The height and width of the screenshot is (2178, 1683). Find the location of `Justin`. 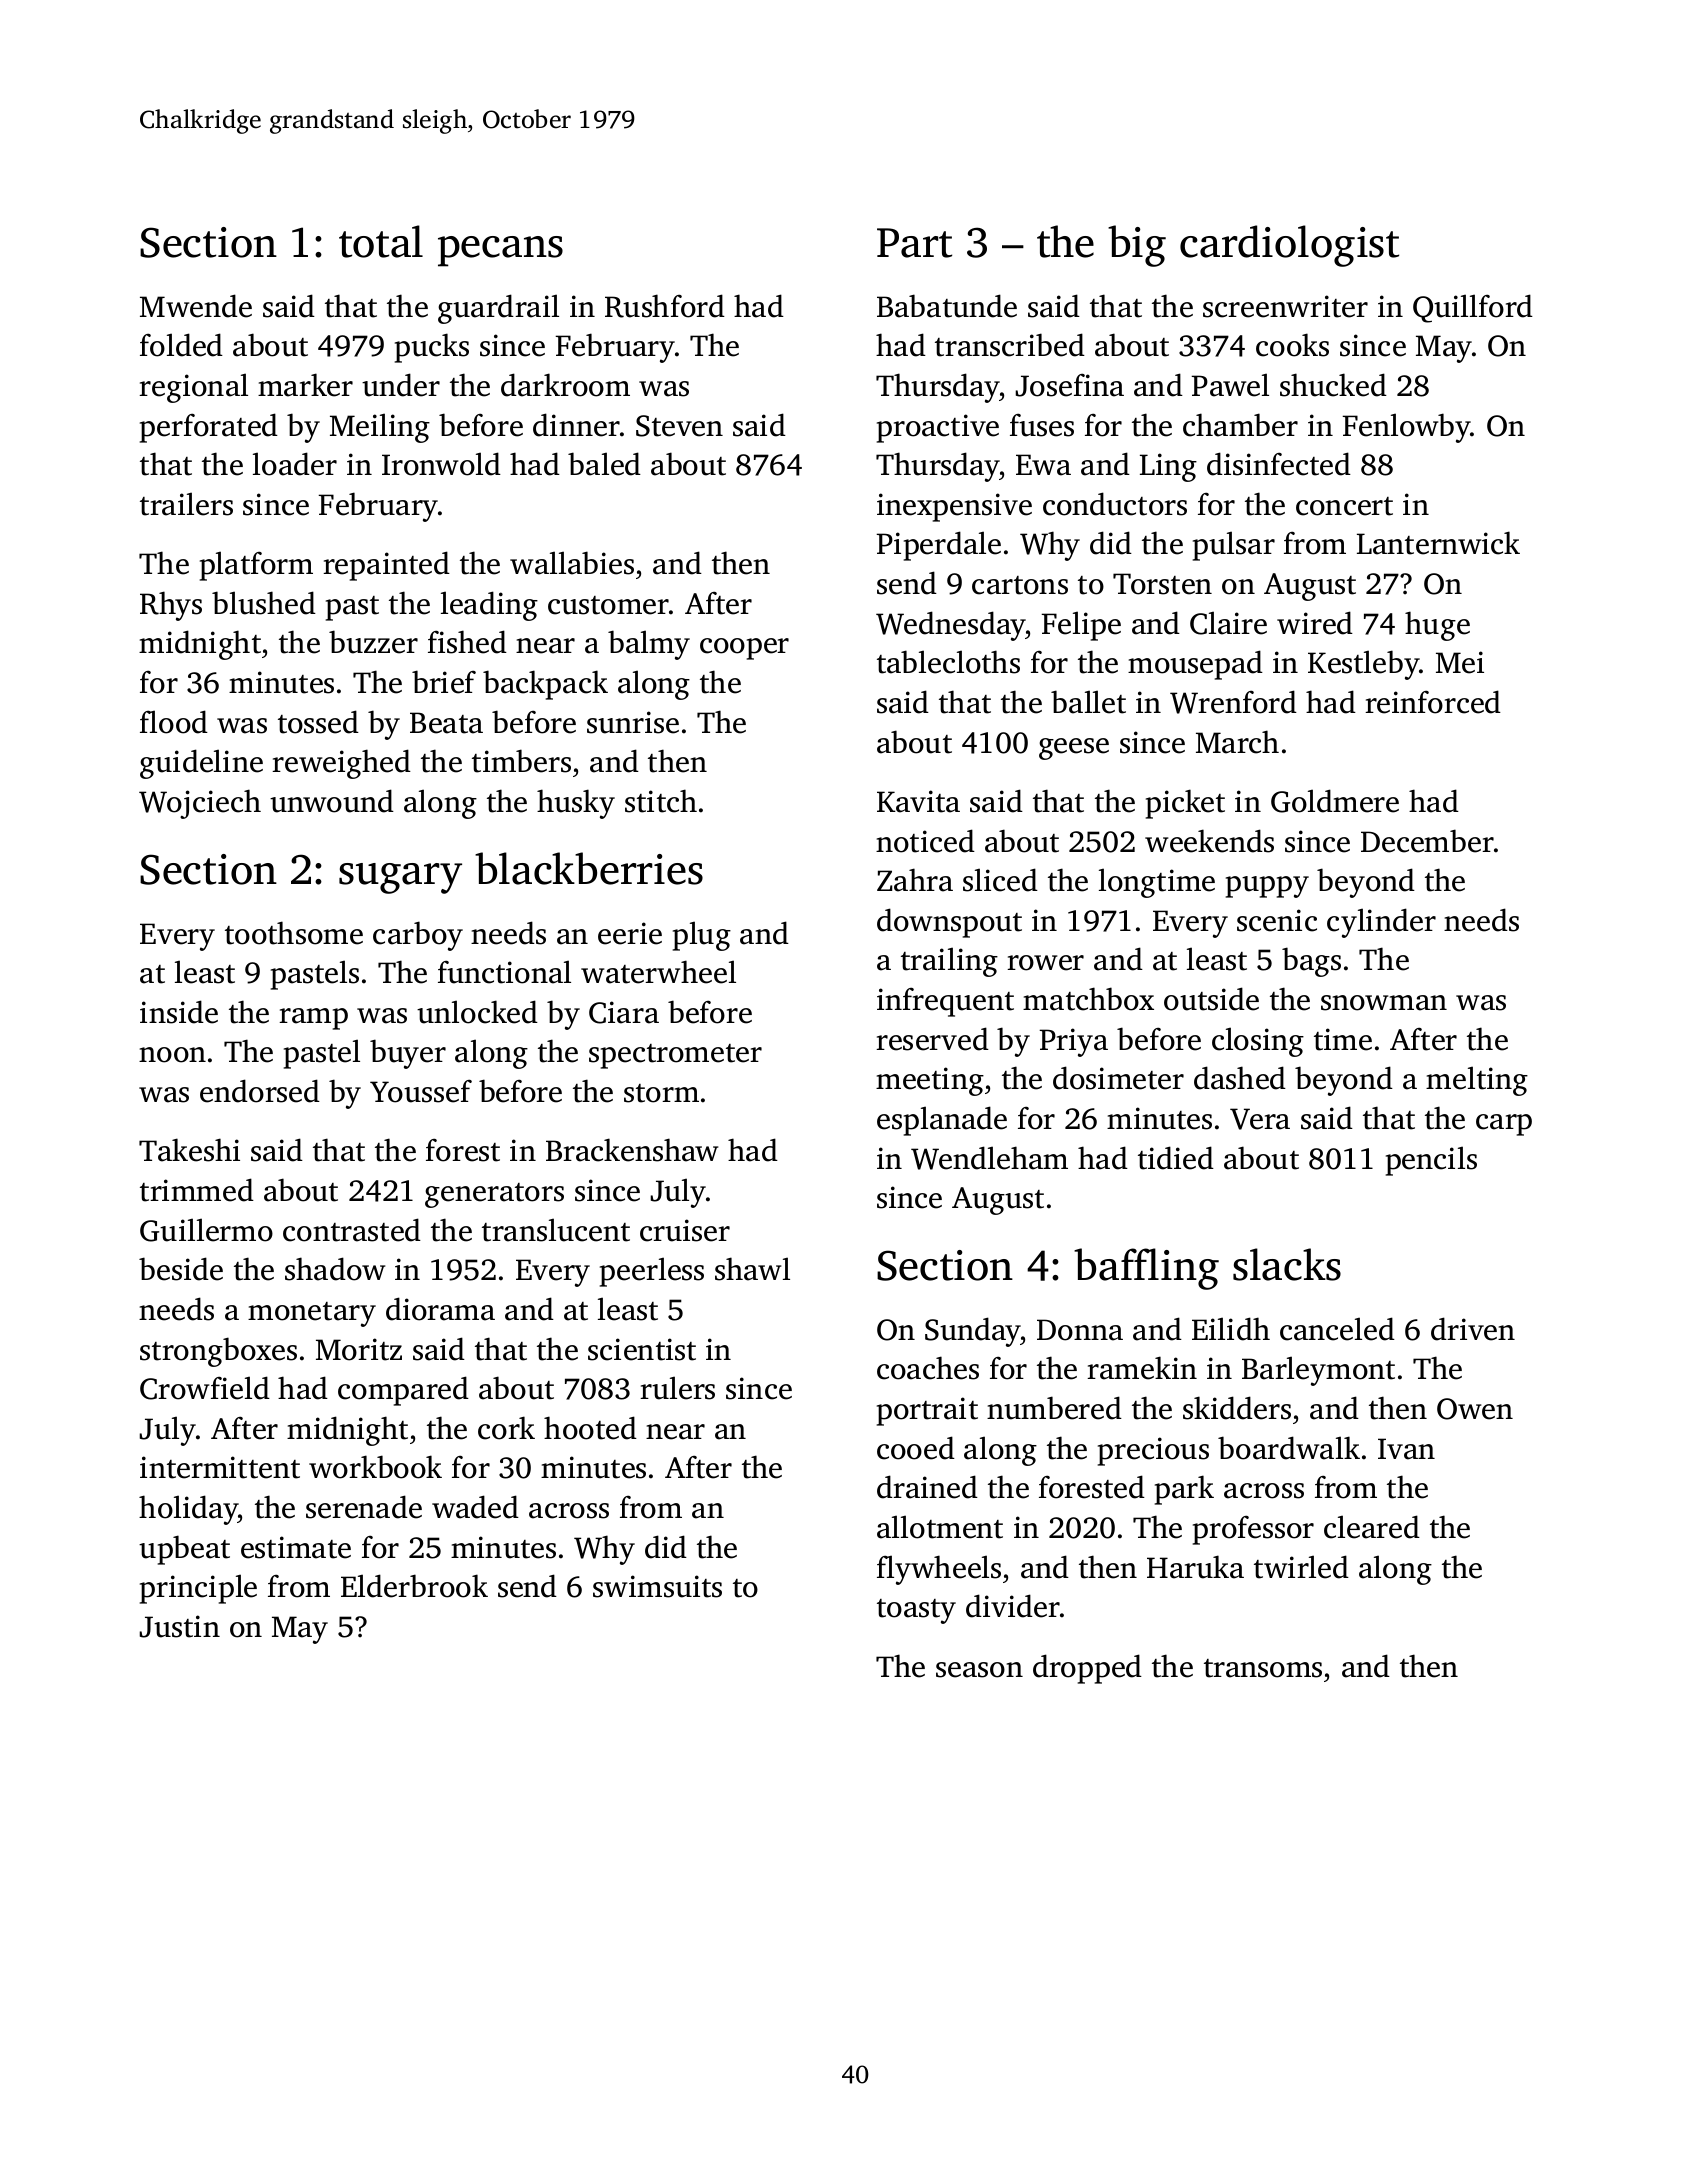

Justin is located at coordinates (179, 1626).
